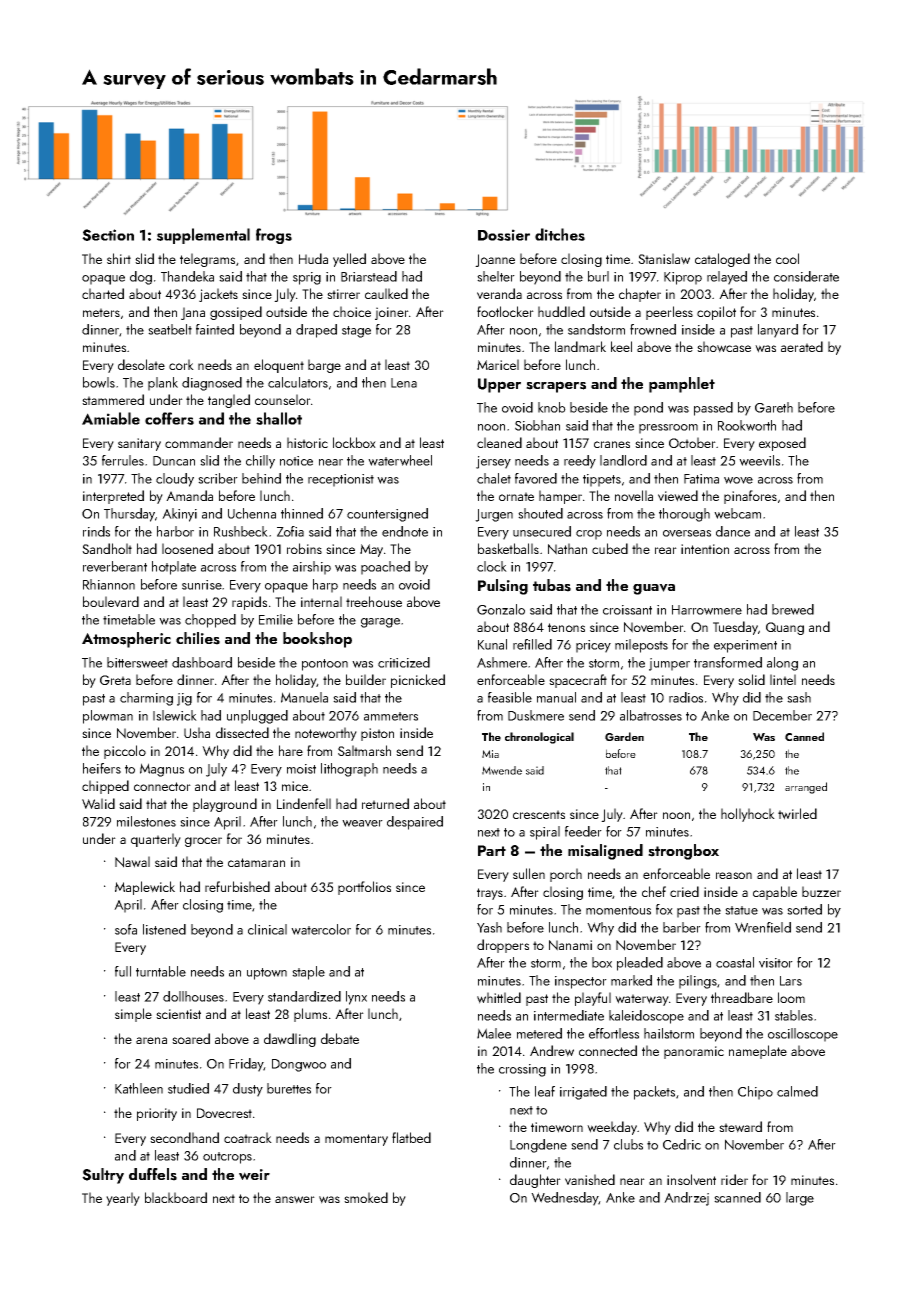 Image resolution: width=924 pixels, height=1308 pixels. What do you see at coordinates (494, 1033) in the screenshot?
I see `Malee` at bounding box center [494, 1033].
